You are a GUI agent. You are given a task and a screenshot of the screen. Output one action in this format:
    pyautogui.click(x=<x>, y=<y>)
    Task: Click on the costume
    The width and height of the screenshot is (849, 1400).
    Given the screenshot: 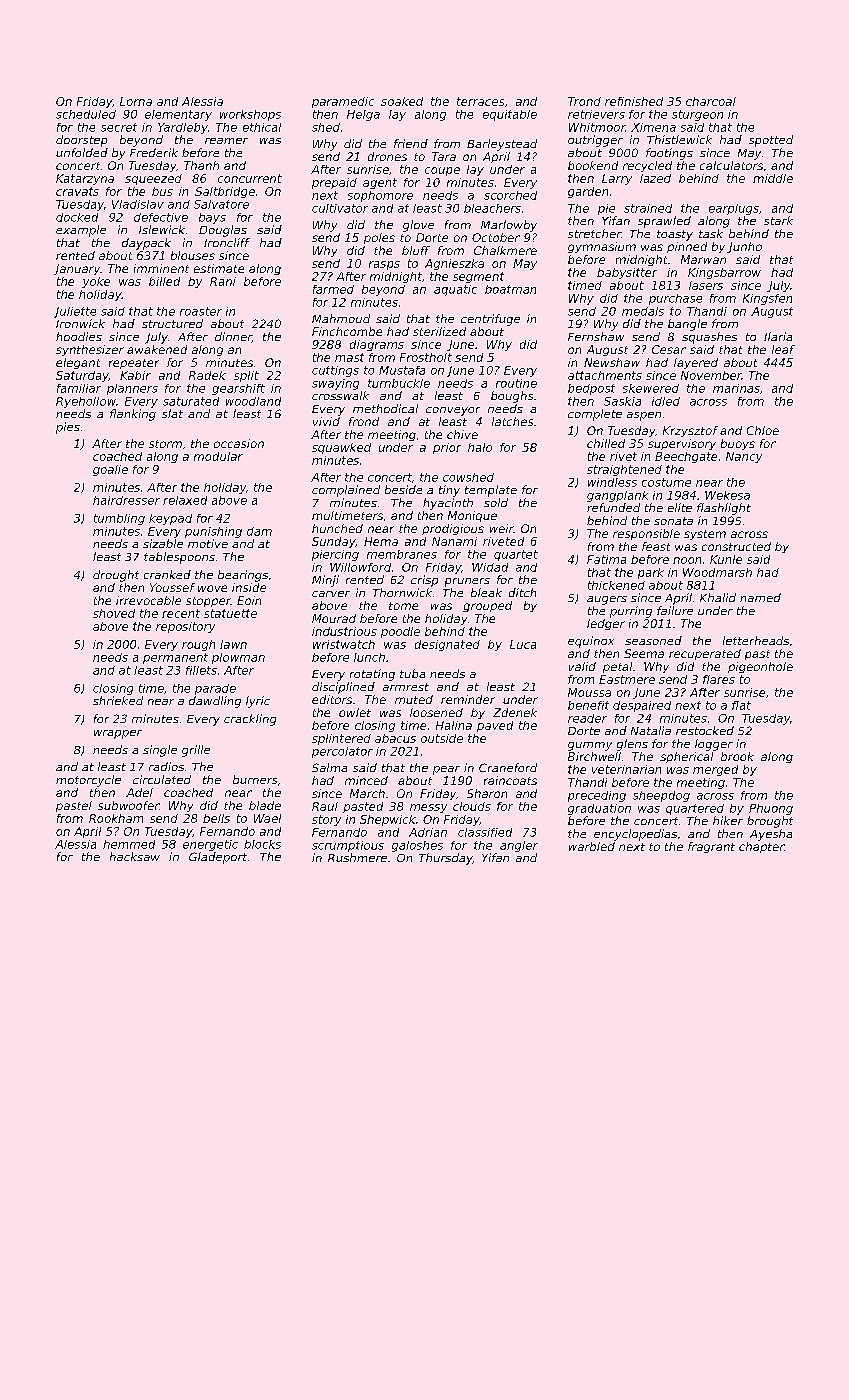 What is the action you would take?
    pyautogui.click(x=666, y=482)
